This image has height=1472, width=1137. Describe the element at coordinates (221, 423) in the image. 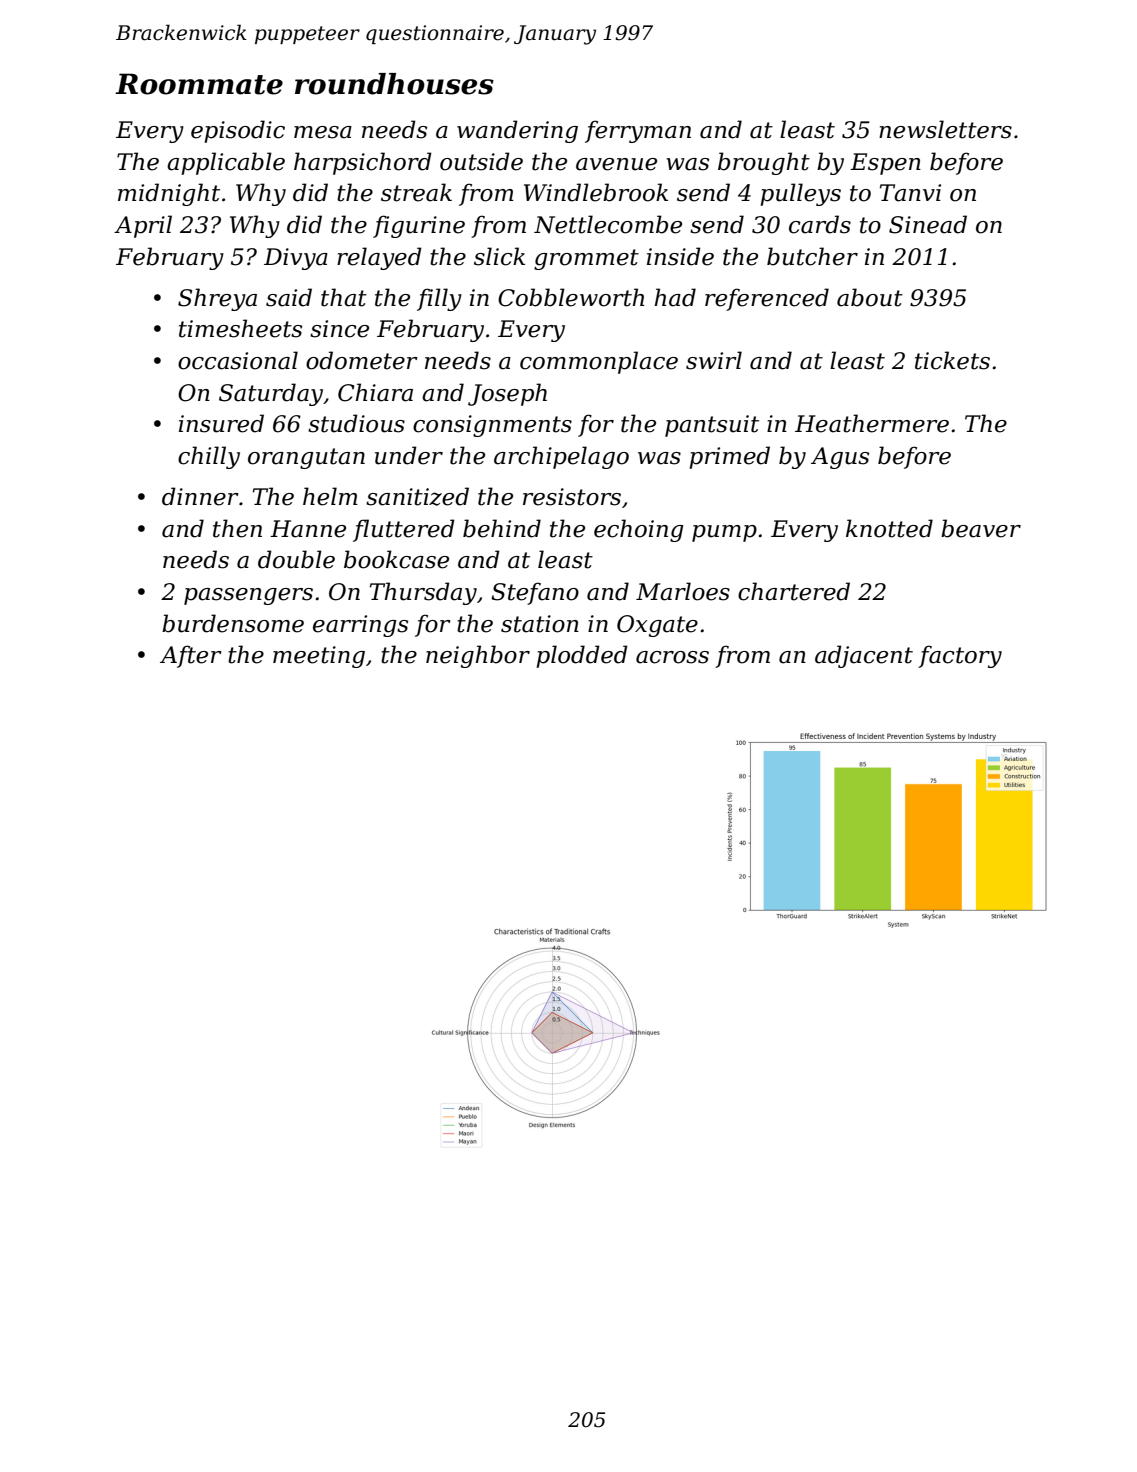

I see `insured` at that location.
